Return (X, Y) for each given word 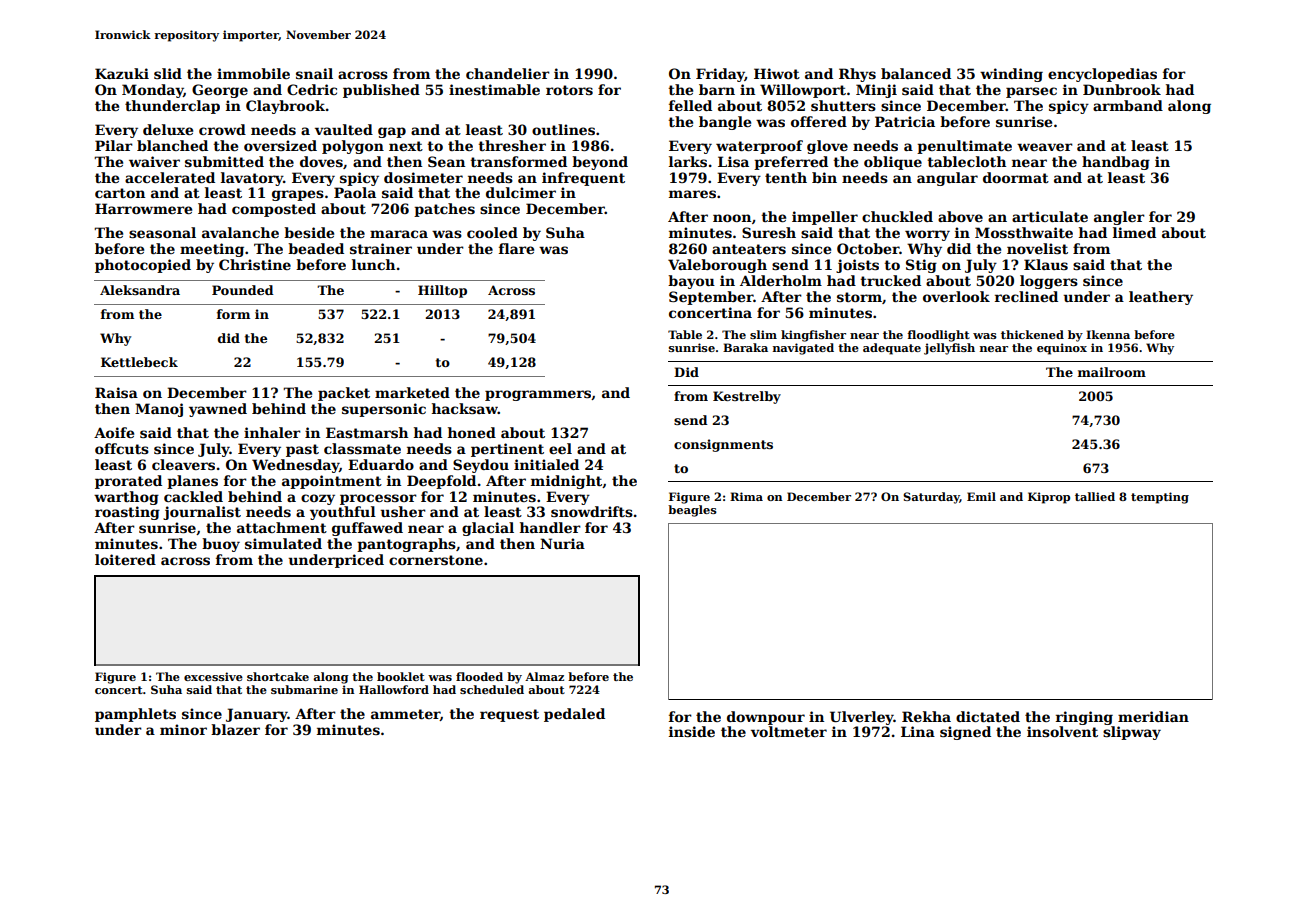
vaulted (344, 129)
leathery (1161, 298)
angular (947, 179)
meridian (1153, 716)
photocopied (143, 266)
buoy (221, 545)
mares (692, 194)
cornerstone (436, 560)
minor (183, 729)
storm (859, 297)
